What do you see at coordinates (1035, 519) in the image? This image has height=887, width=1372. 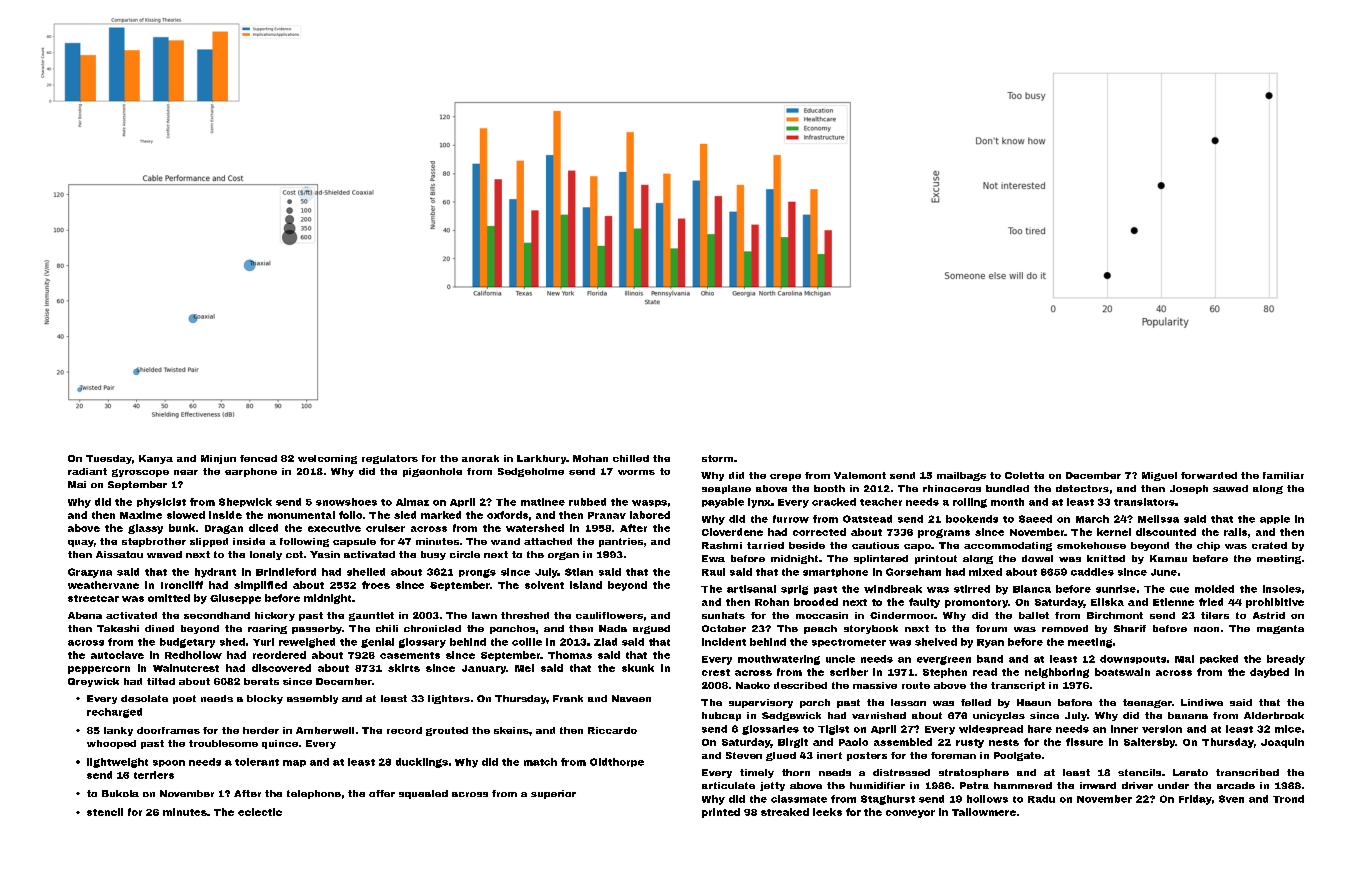 I see `Saeed` at bounding box center [1035, 519].
